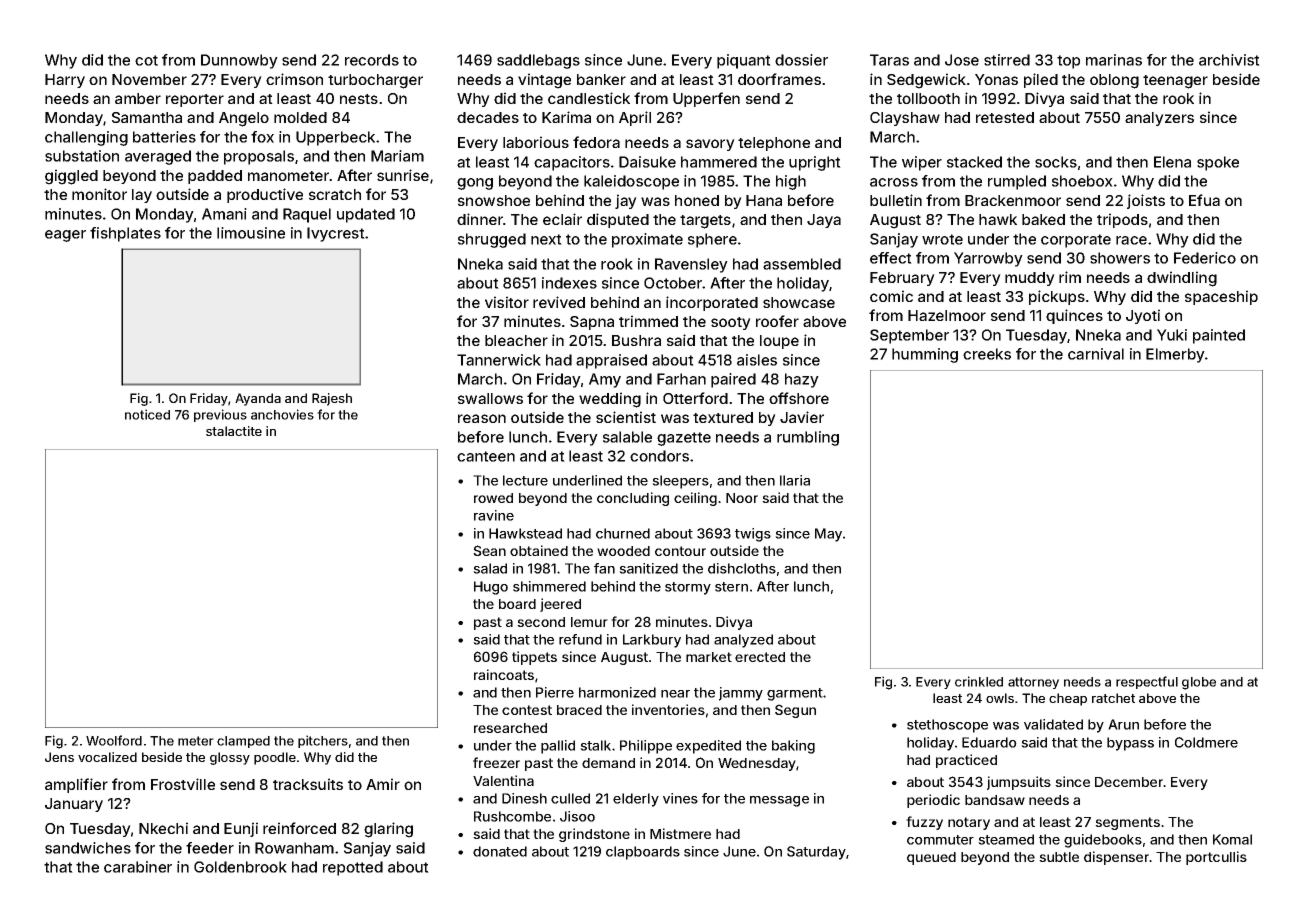 The image size is (1308, 924). What do you see at coordinates (65, 236) in the screenshot?
I see `eager` at bounding box center [65, 236].
